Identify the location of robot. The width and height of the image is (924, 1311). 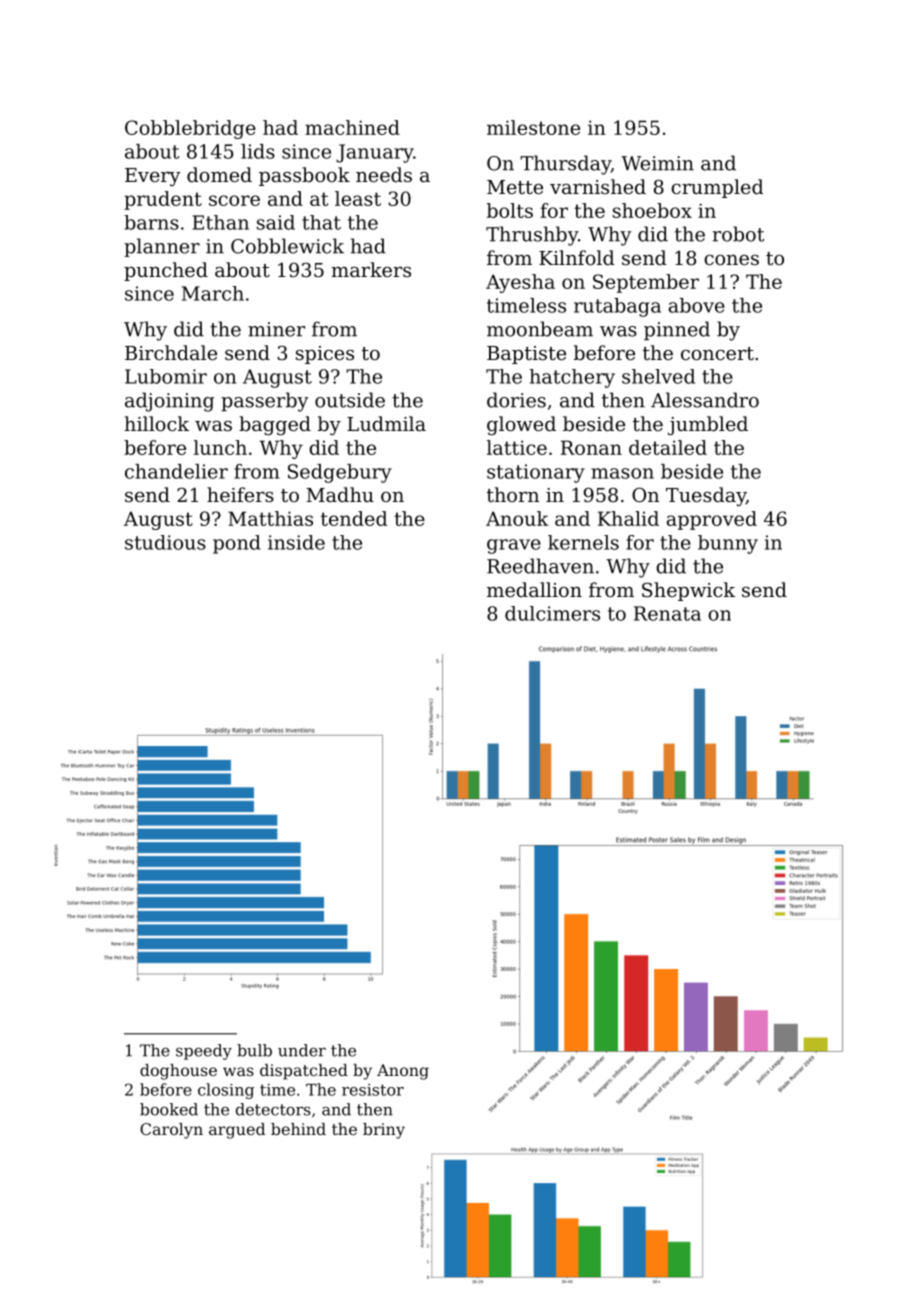
(738, 234).
